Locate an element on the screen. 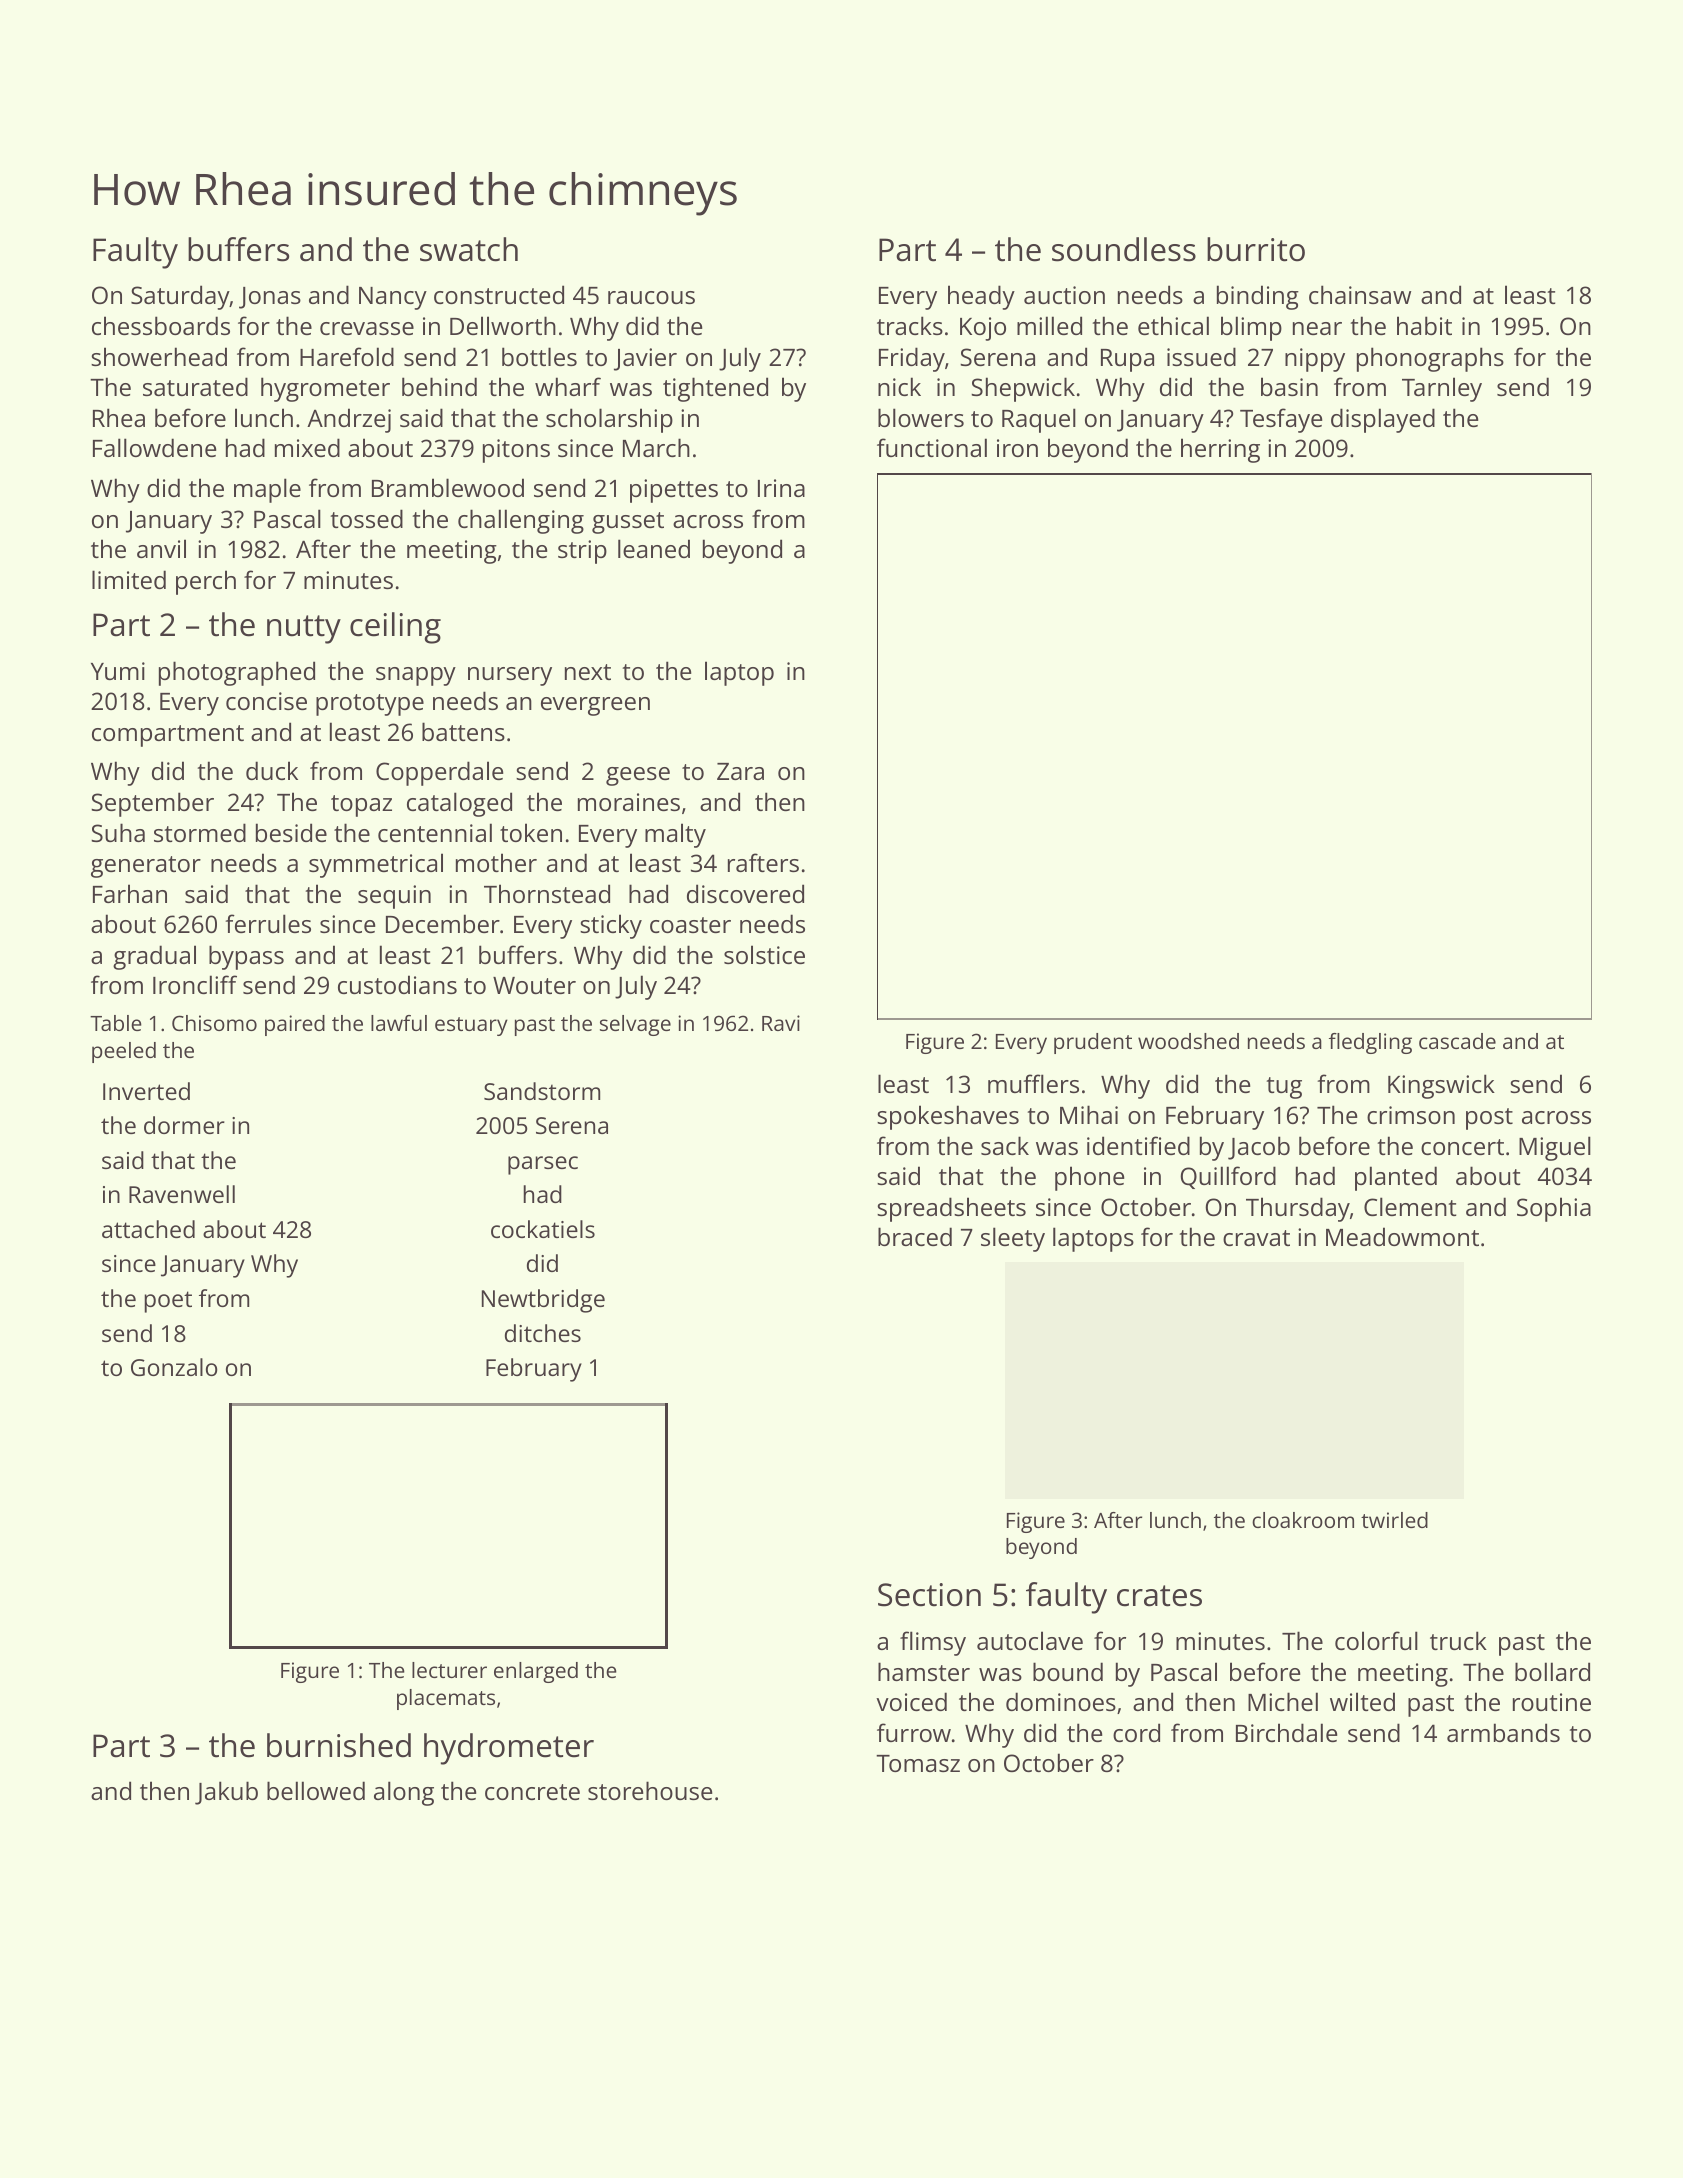 This screenshot has width=1683, height=2178. cravat is located at coordinates (1256, 1238).
